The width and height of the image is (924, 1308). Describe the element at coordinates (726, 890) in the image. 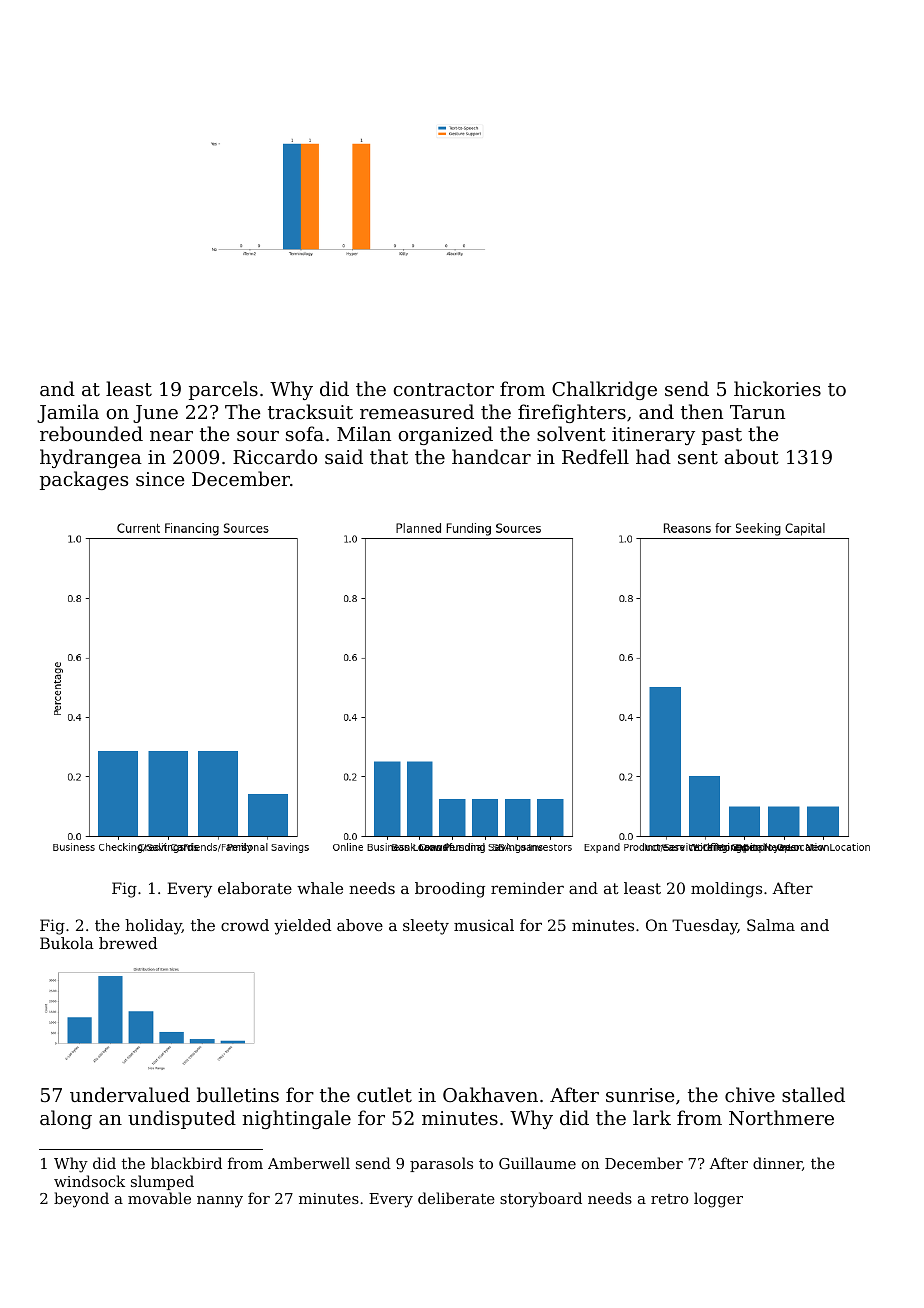

I see `moldings` at that location.
